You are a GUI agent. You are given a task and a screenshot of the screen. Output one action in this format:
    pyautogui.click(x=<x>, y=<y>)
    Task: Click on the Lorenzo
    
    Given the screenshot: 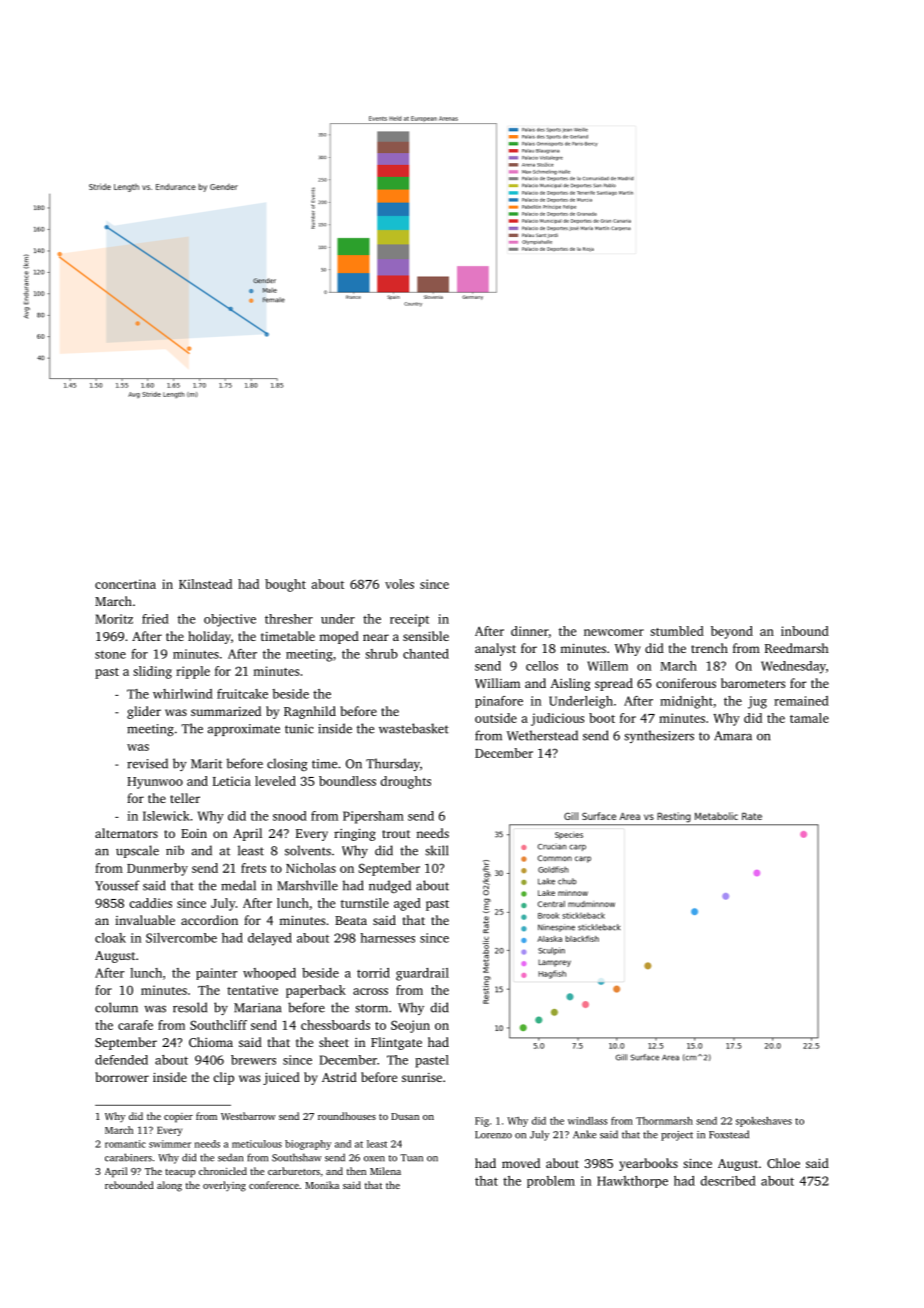 What is the action you would take?
    pyautogui.click(x=493, y=1135)
